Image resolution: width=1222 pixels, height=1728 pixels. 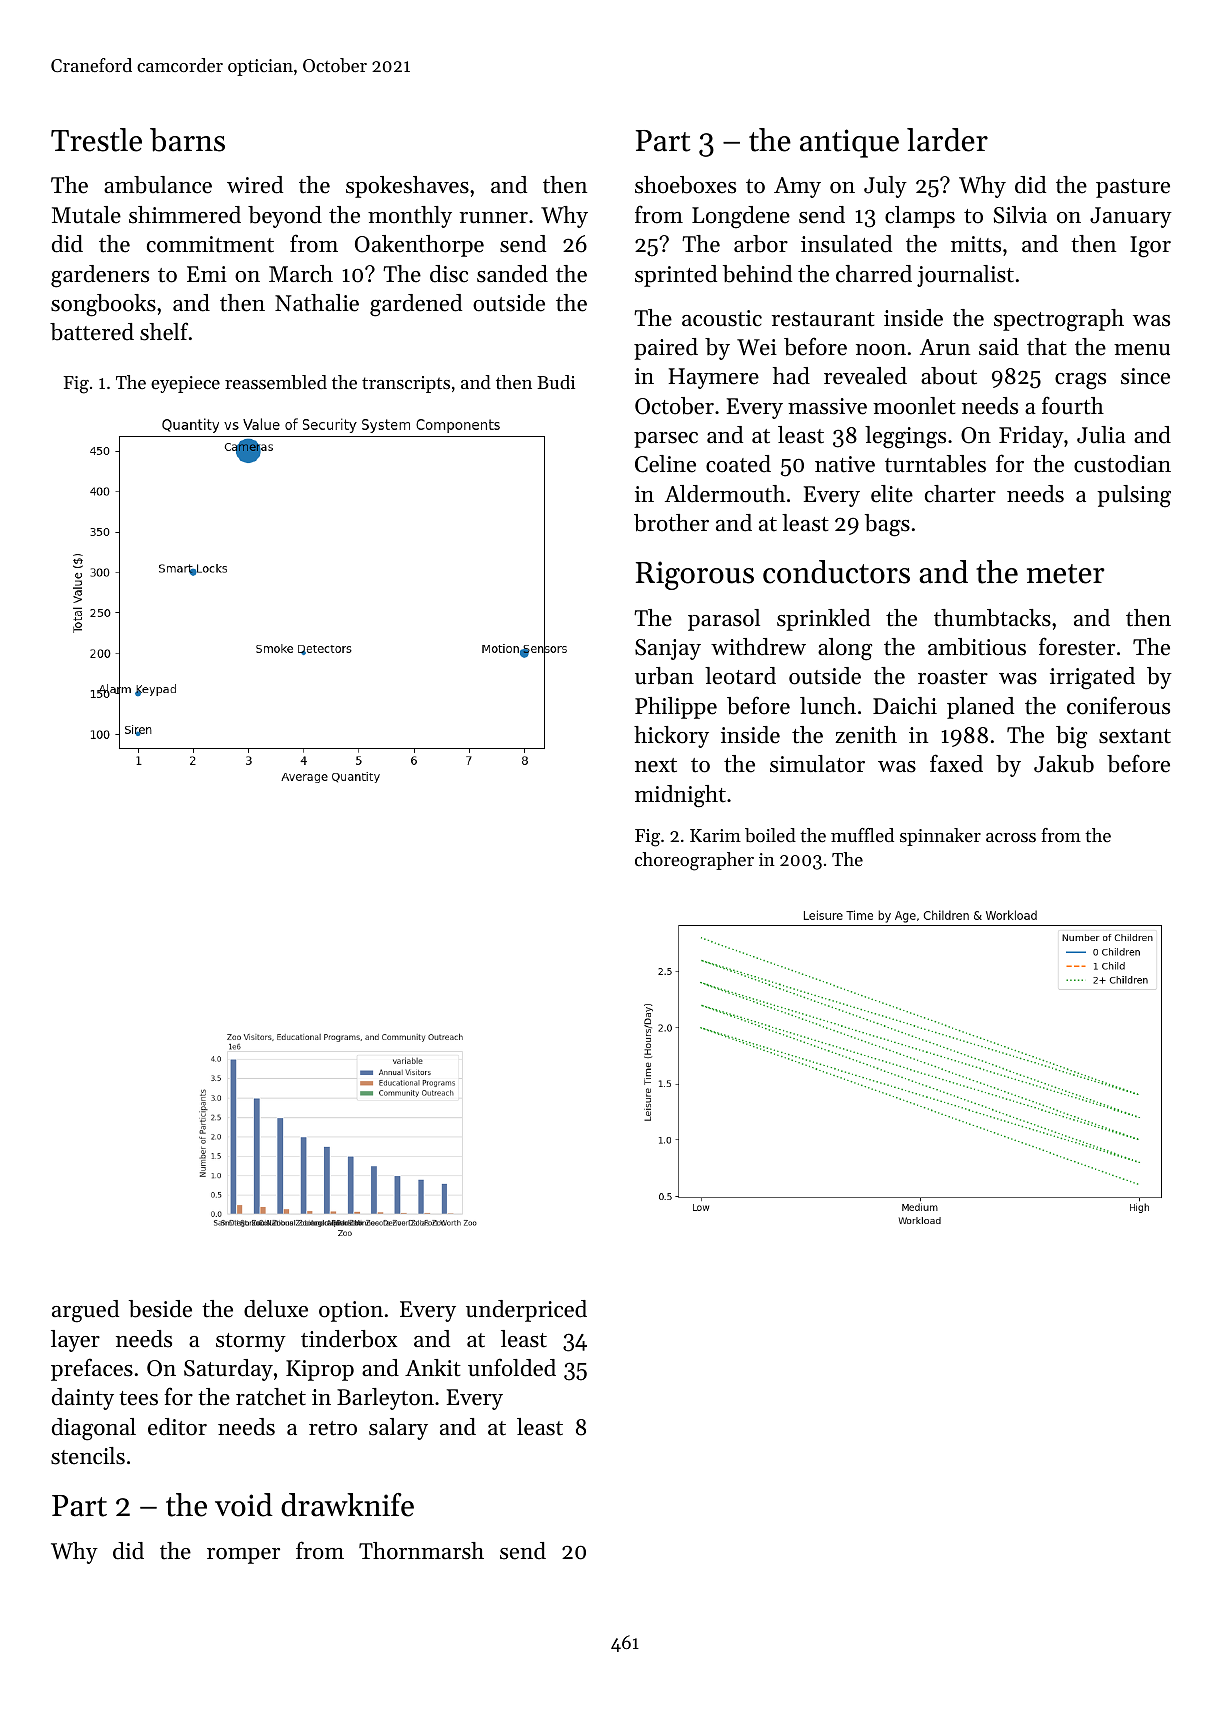 I want to click on across, so click(x=1011, y=837).
